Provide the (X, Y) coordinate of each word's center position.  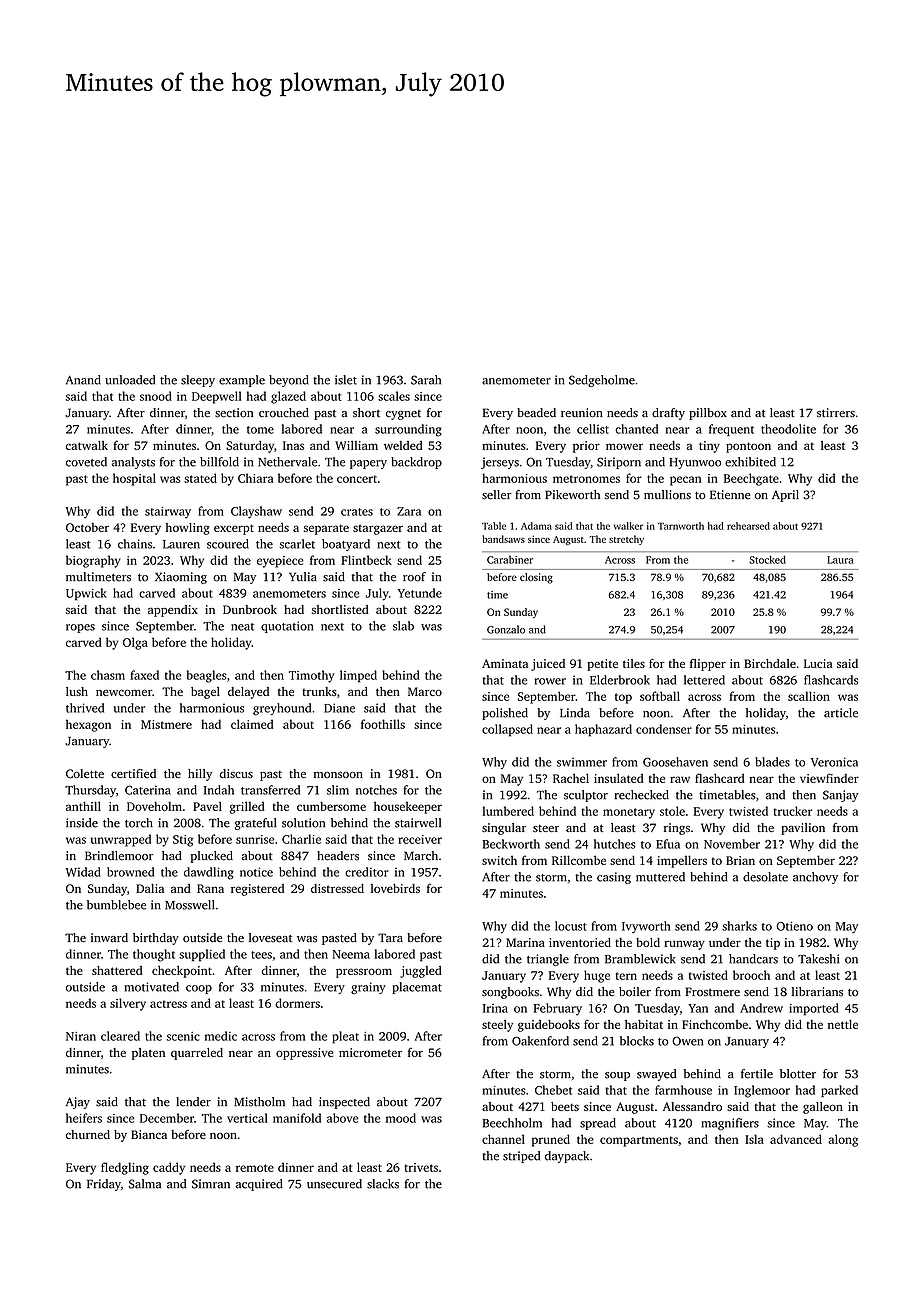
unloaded (130, 380)
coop (199, 989)
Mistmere (166, 724)
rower (550, 681)
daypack (567, 1157)
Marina (525, 942)
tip (773, 944)
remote (255, 1168)
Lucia (818, 663)
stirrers (836, 413)
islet (346, 380)
